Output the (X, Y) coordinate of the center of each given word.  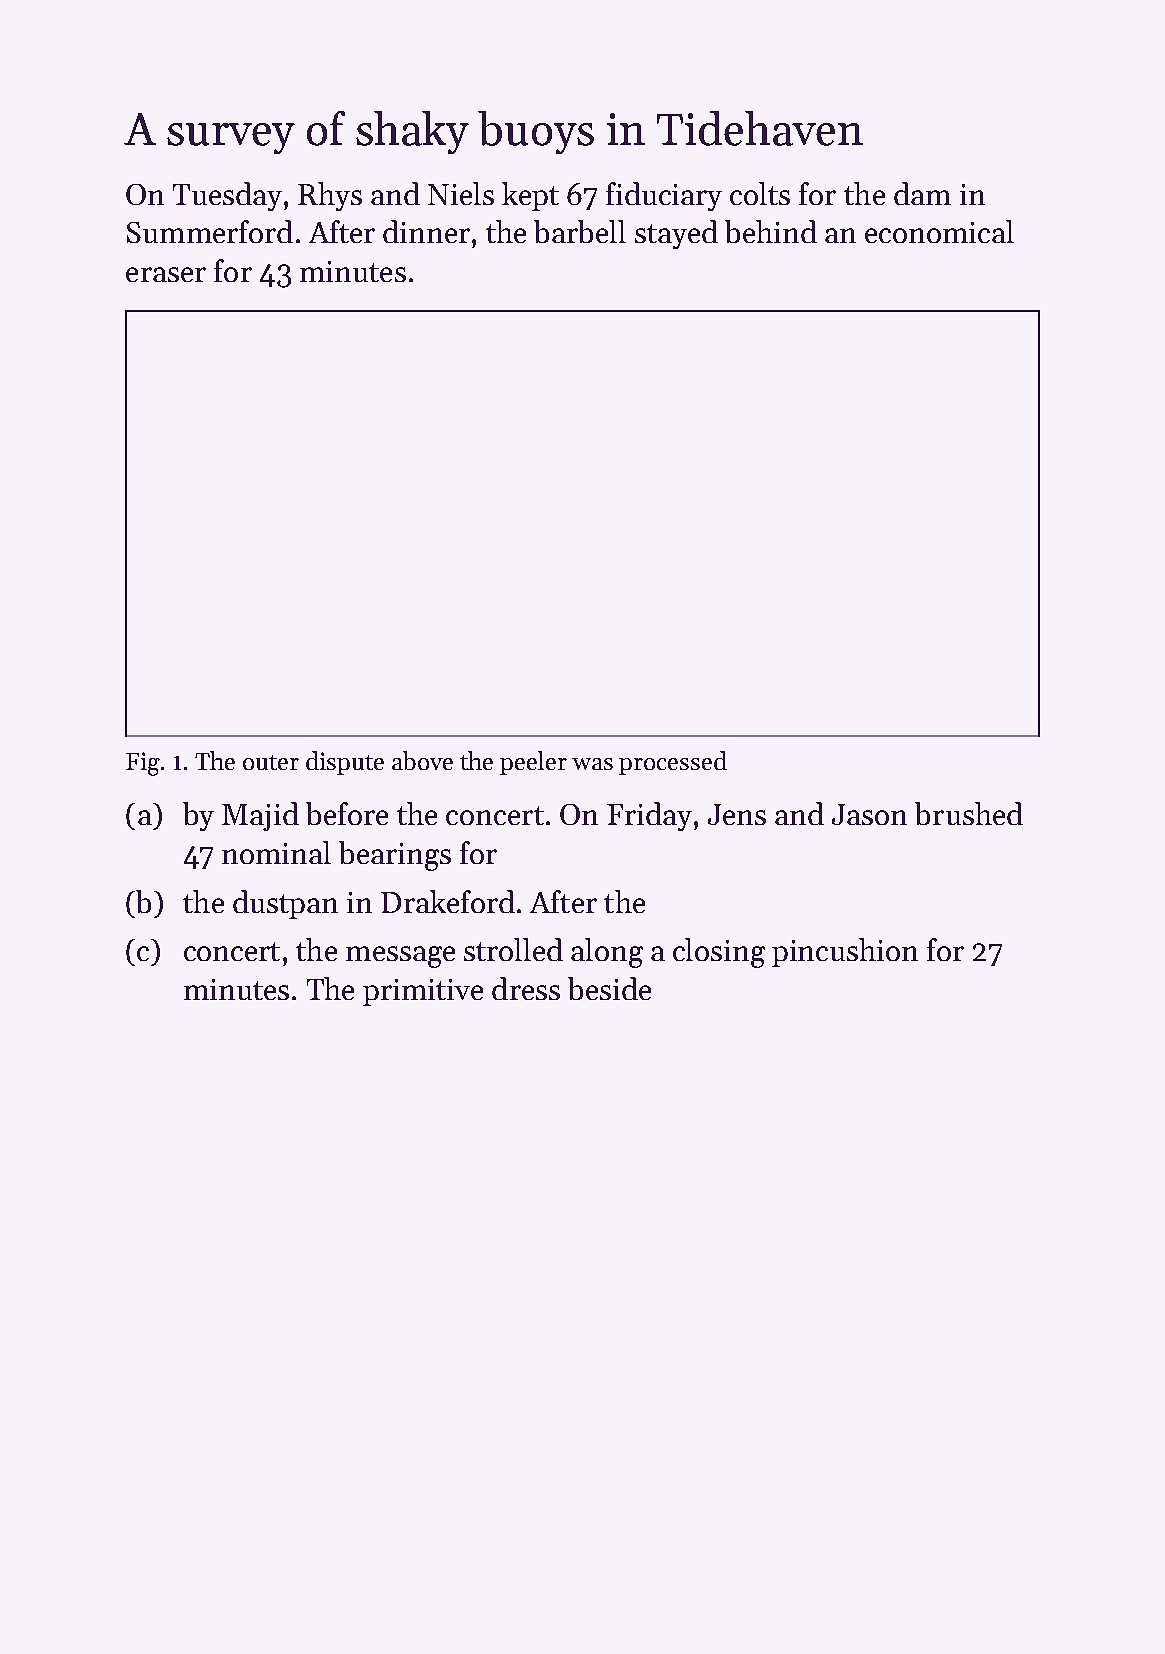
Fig (143, 764)
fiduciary (664, 196)
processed (673, 763)
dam (922, 193)
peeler (533, 763)
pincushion (845, 952)
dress (526, 988)
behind (771, 231)
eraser (166, 274)
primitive (423, 992)
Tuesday (227, 196)
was (592, 764)
